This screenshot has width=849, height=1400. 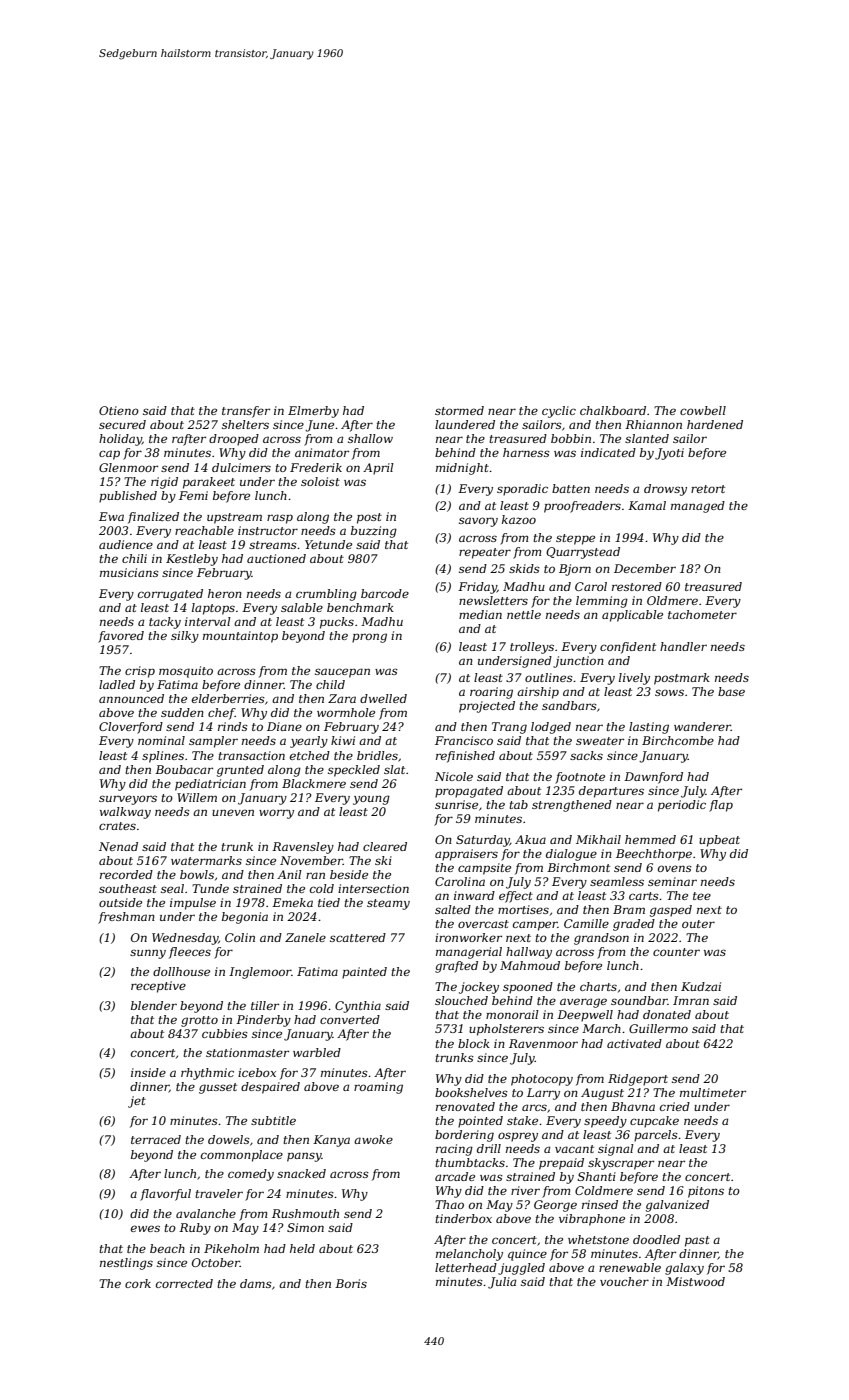 I want to click on hardened, so click(x=715, y=424).
